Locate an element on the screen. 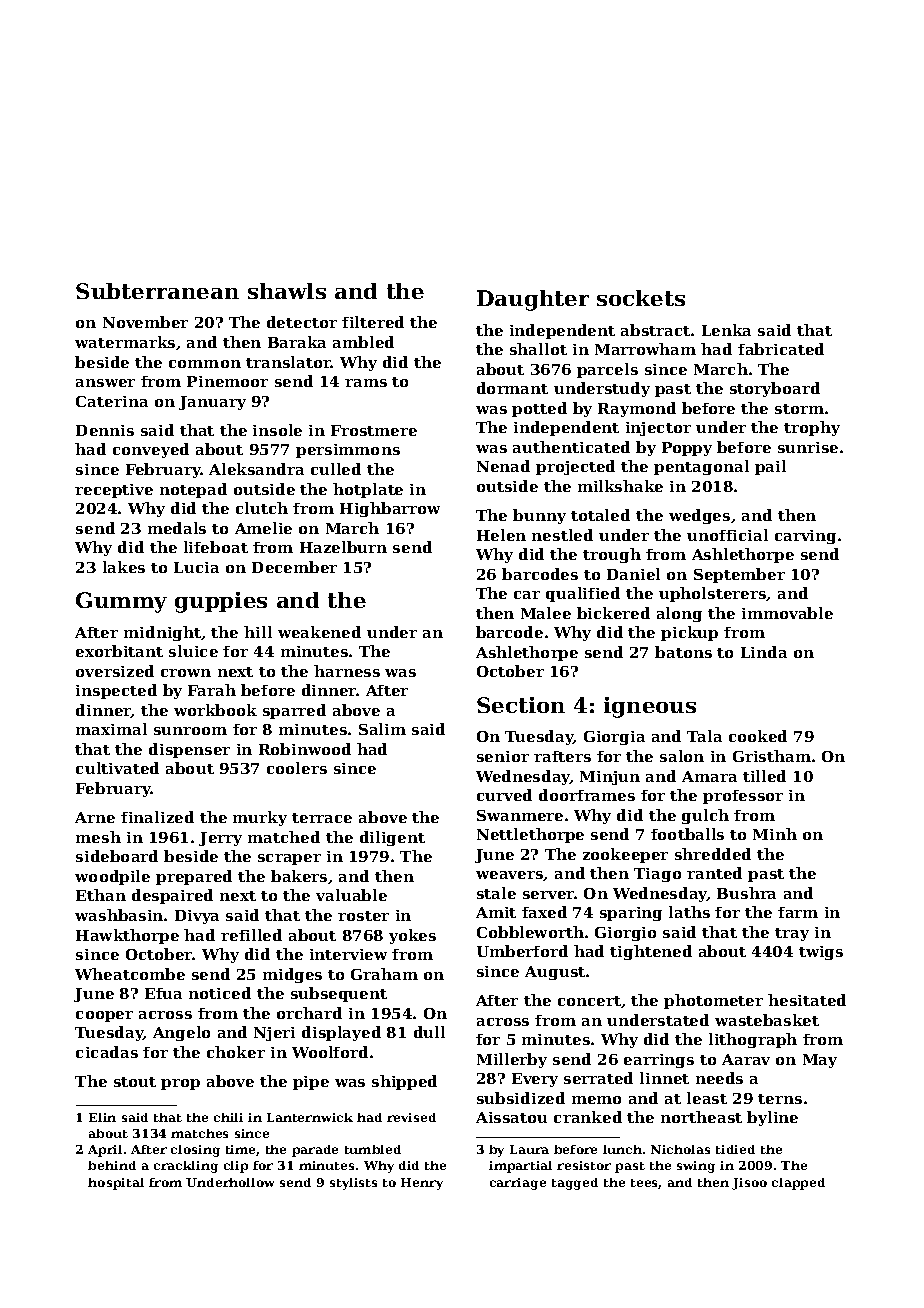  Lenka is located at coordinates (726, 330).
